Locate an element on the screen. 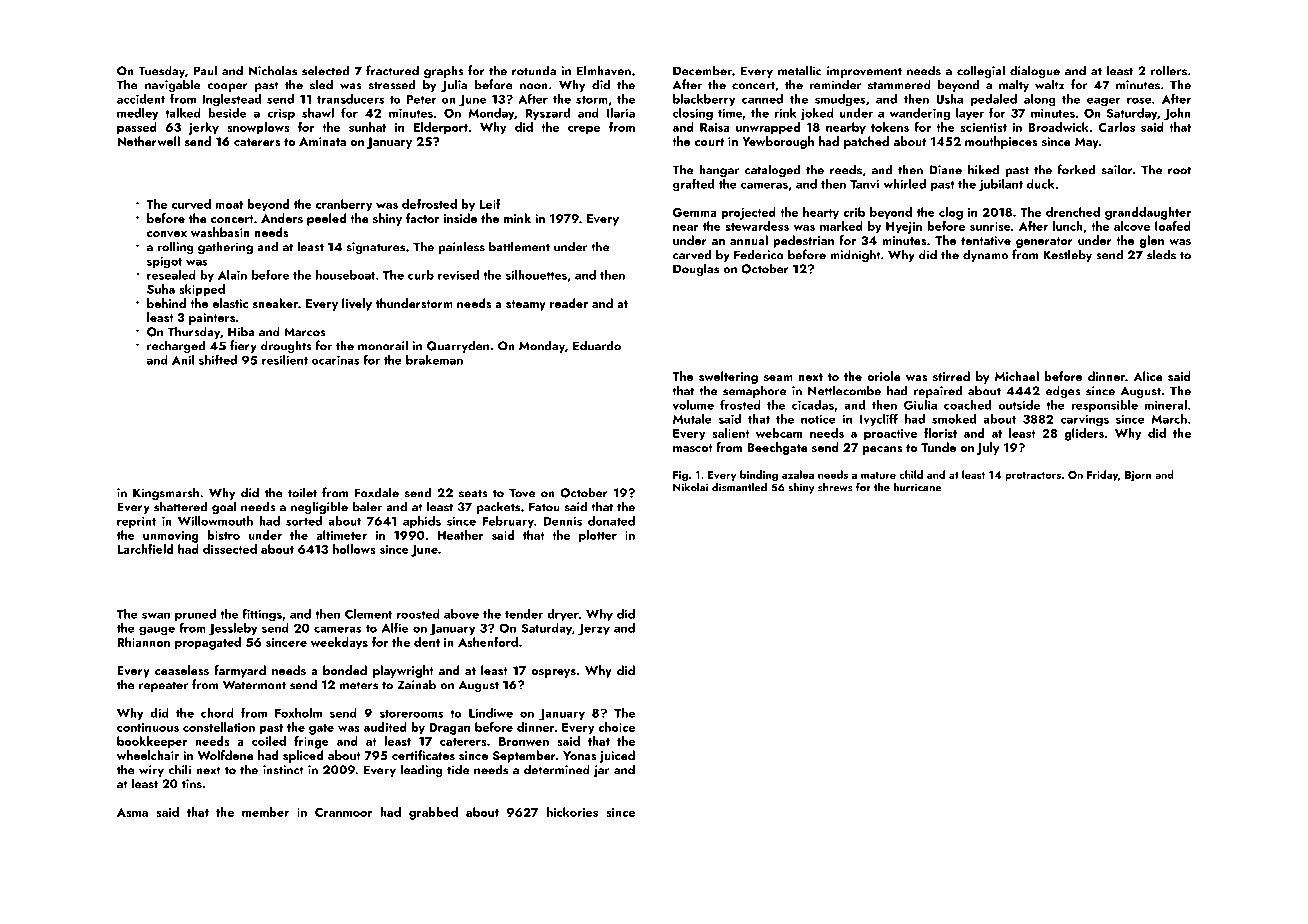 Image resolution: width=1308 pixels, height=924 pixels. Bjorn is located at coordinates (1138, 476).
